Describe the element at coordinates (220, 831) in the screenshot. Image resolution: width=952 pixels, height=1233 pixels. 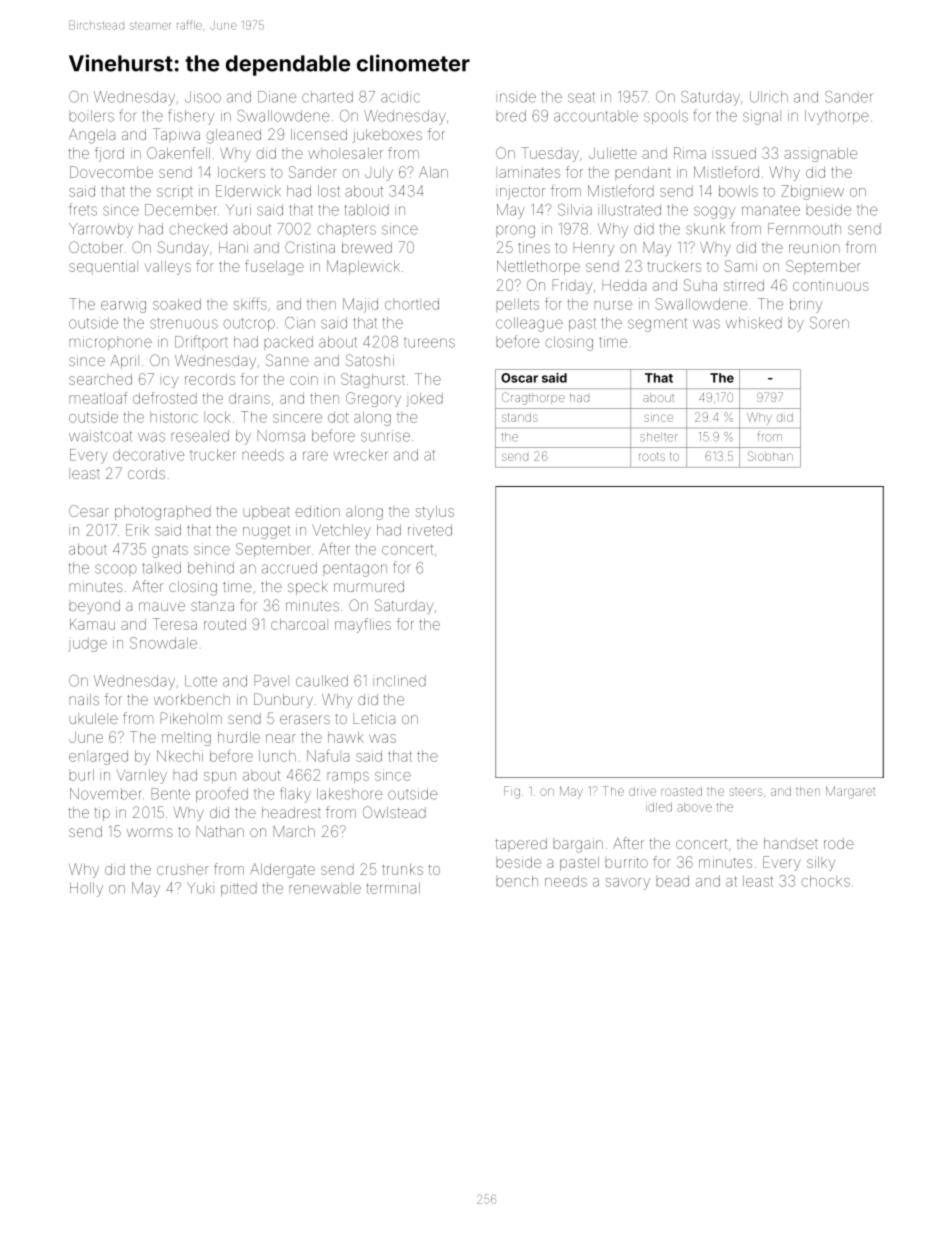
I see `Nathan` at that location.
